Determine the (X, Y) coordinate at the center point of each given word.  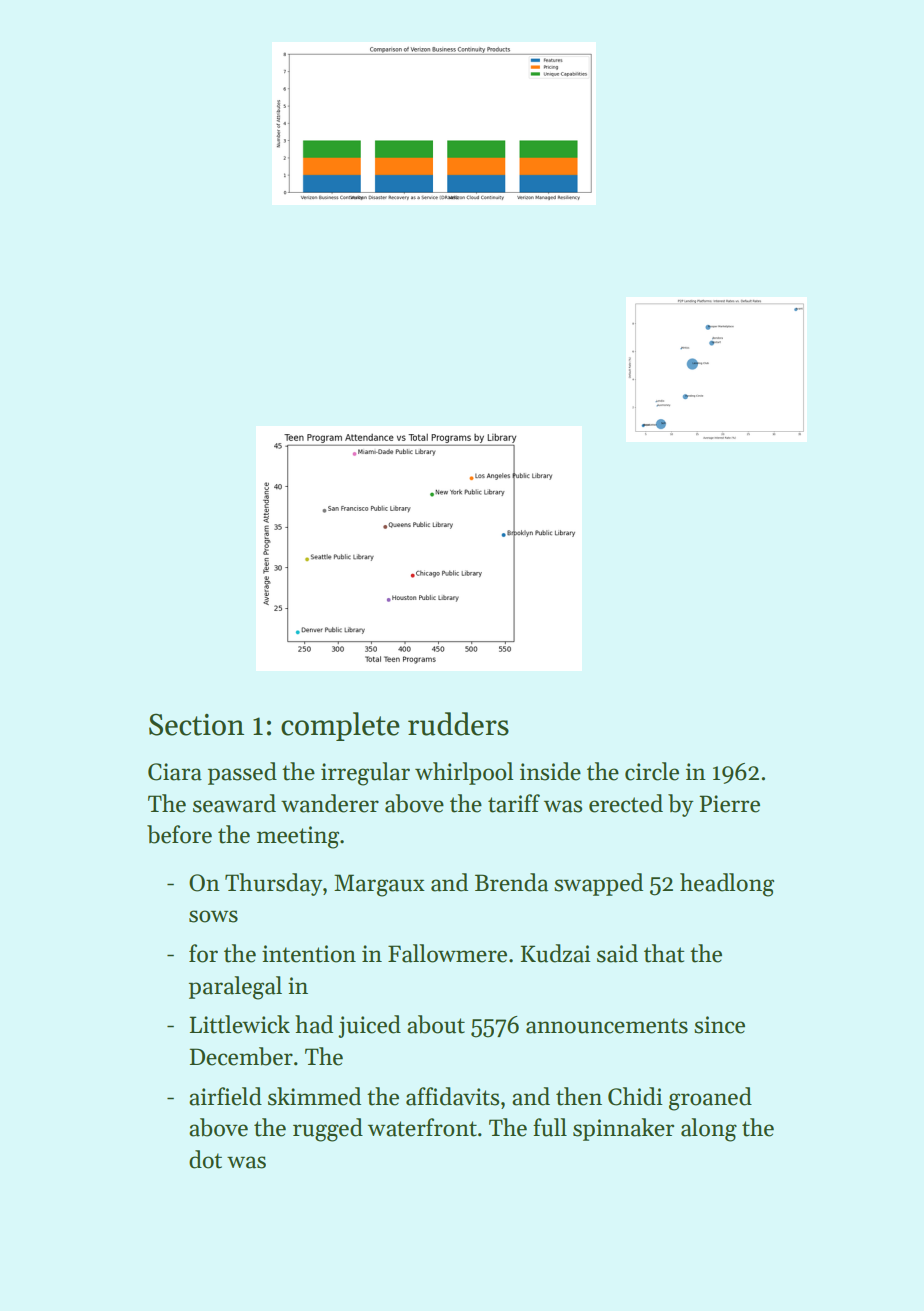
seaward (234, 803)
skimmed (314, 1096)
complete (340, 726)
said (617, 953)
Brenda (511, 882)
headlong (727, 885)
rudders (458, 724)
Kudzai (555, 953)
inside (550, 771)
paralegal (235, 988)
